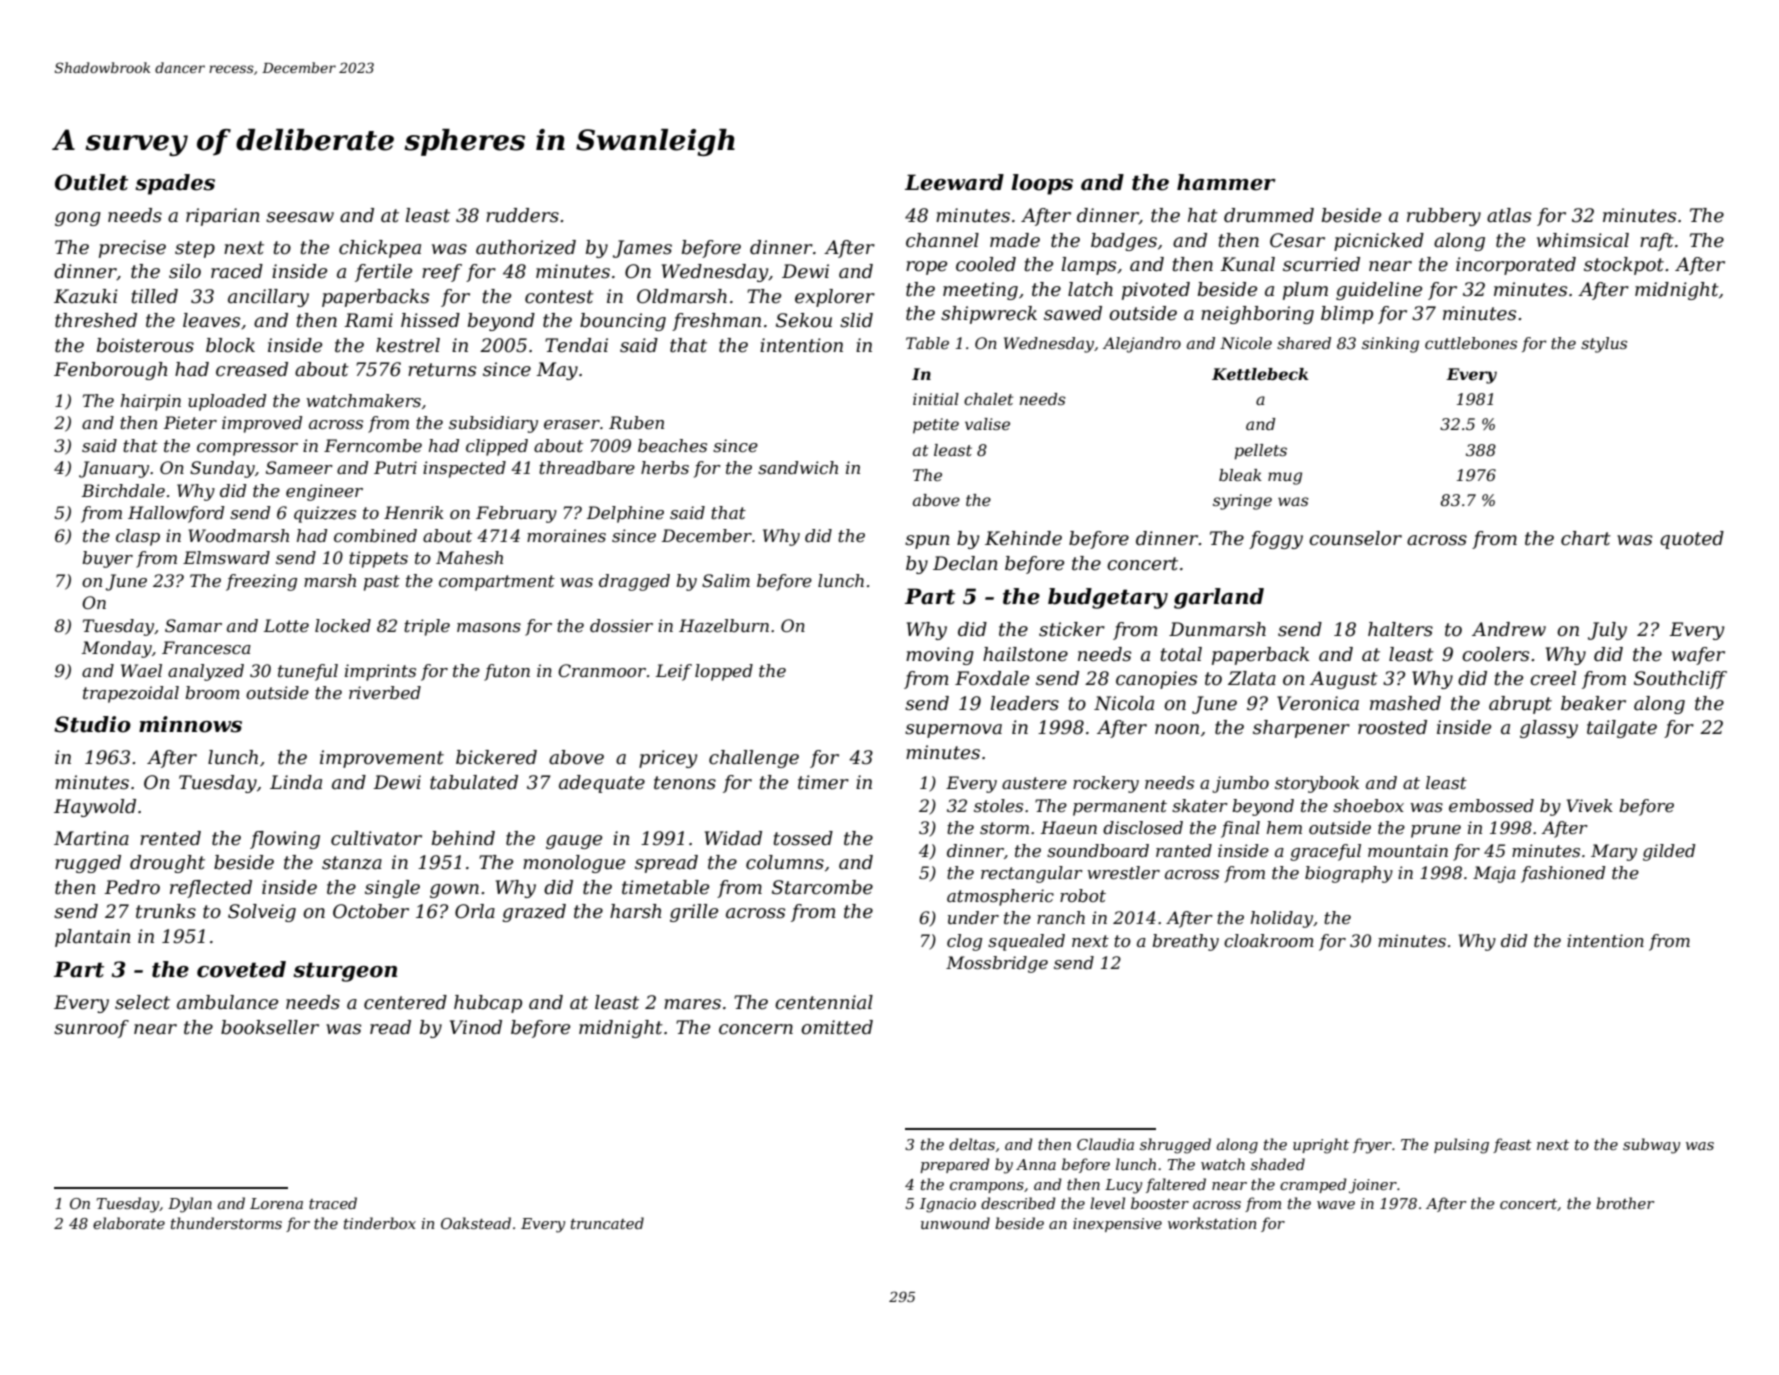 The width and height of the screenshot is (1779, 1375). What do you see at coordinates (724, 626) in the screenshot?
I see `Hazelburn` at bounding box center [724, 626].
